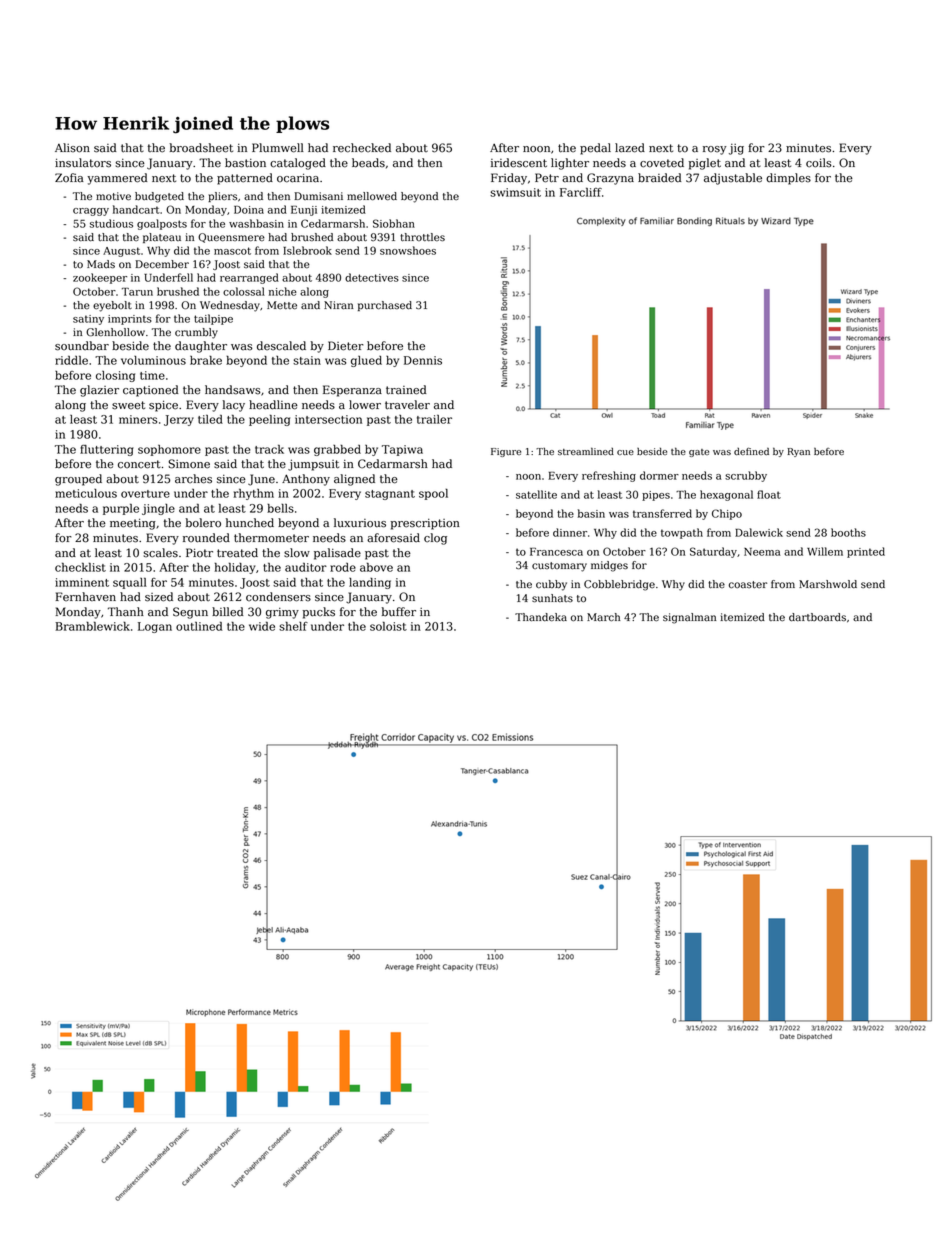  What do you see at coordinates (71, 360) in the screenshot?
I see `riddle` at bounding box center [71, 360].
